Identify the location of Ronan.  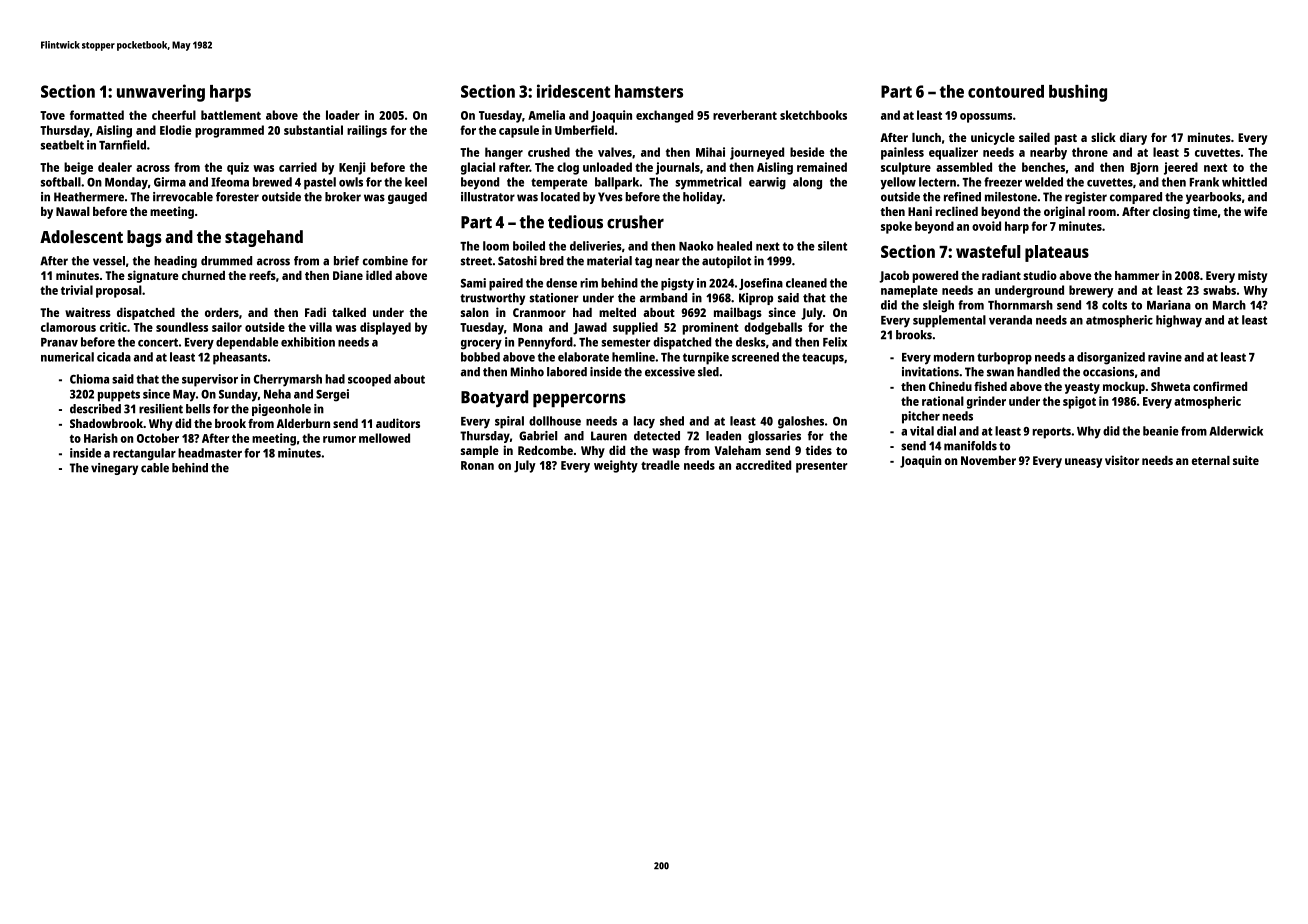
(477, 465).
